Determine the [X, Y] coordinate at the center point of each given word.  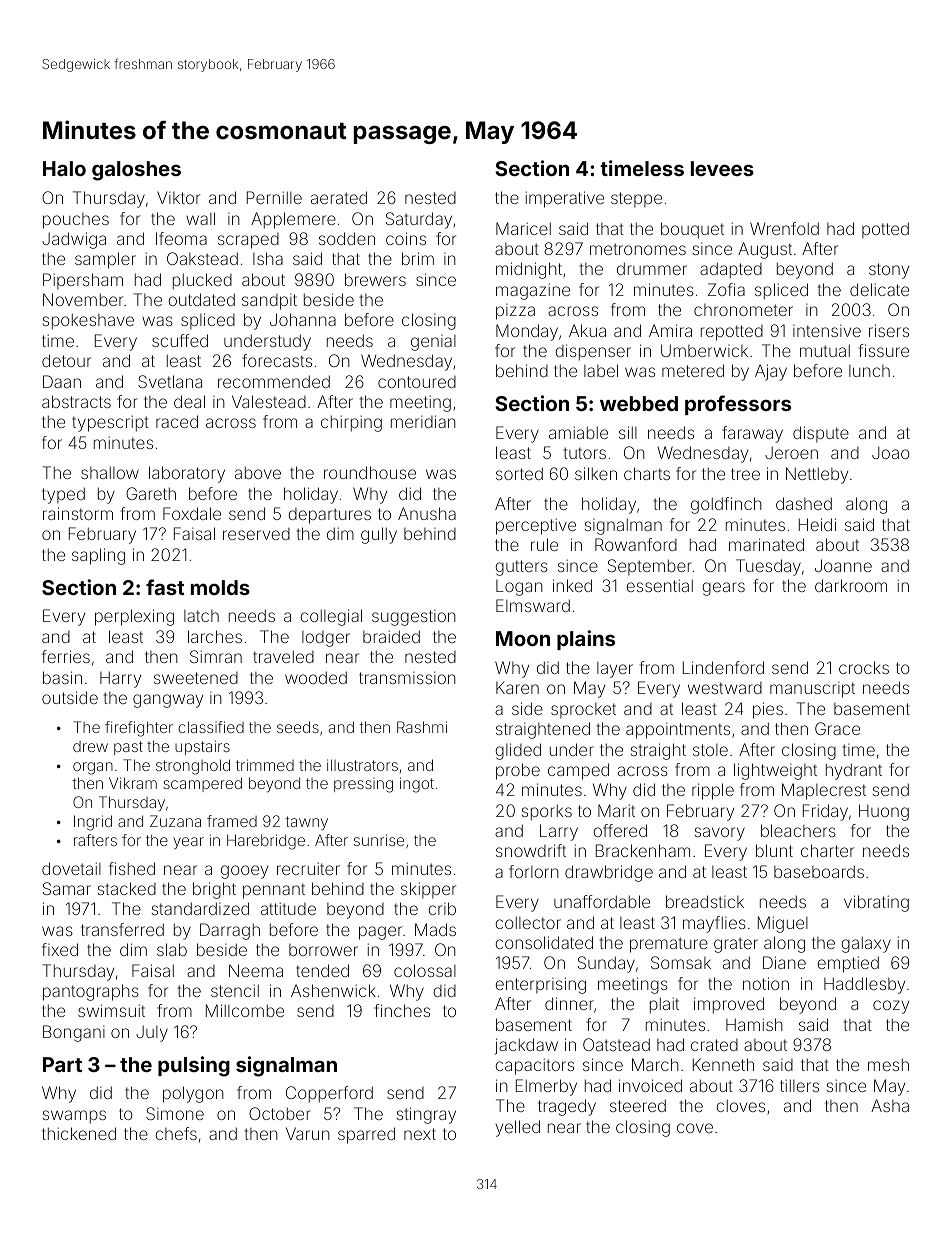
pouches [76, 221]
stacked [127, 888]
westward [725, 688]
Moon [523, 638]
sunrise [379, 840]
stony [889, 271]
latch [201, 616]
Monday [527, 332]
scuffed [180, 340]
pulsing [194, 1066]
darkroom [851, 585]
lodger [326, 639]
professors [738, 405]
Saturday [419, 220]
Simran [216, 656]
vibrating [876, 903]
